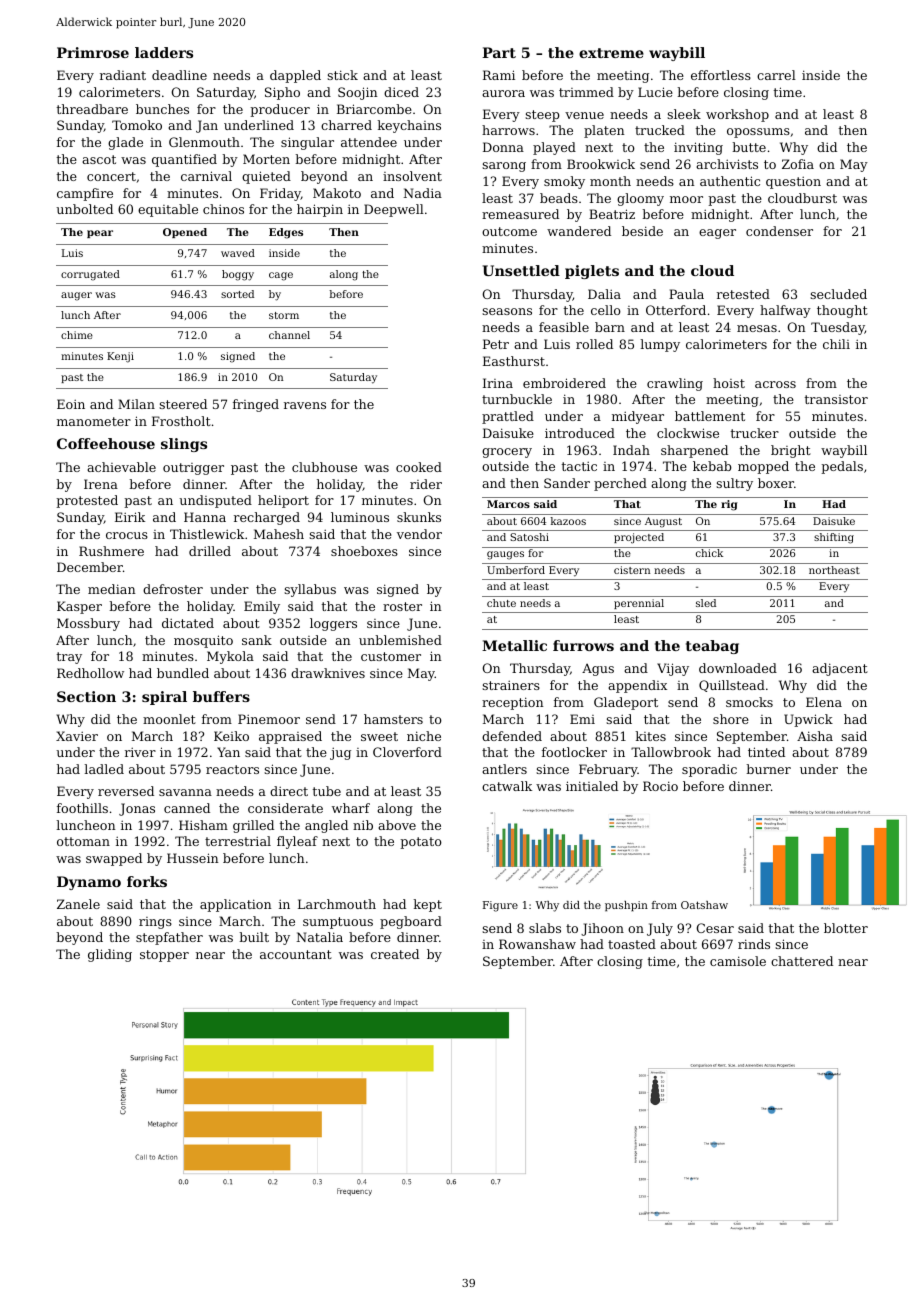 The width and height of the page is (924, 1308). I want to click on effortless, so click(721, 75).
